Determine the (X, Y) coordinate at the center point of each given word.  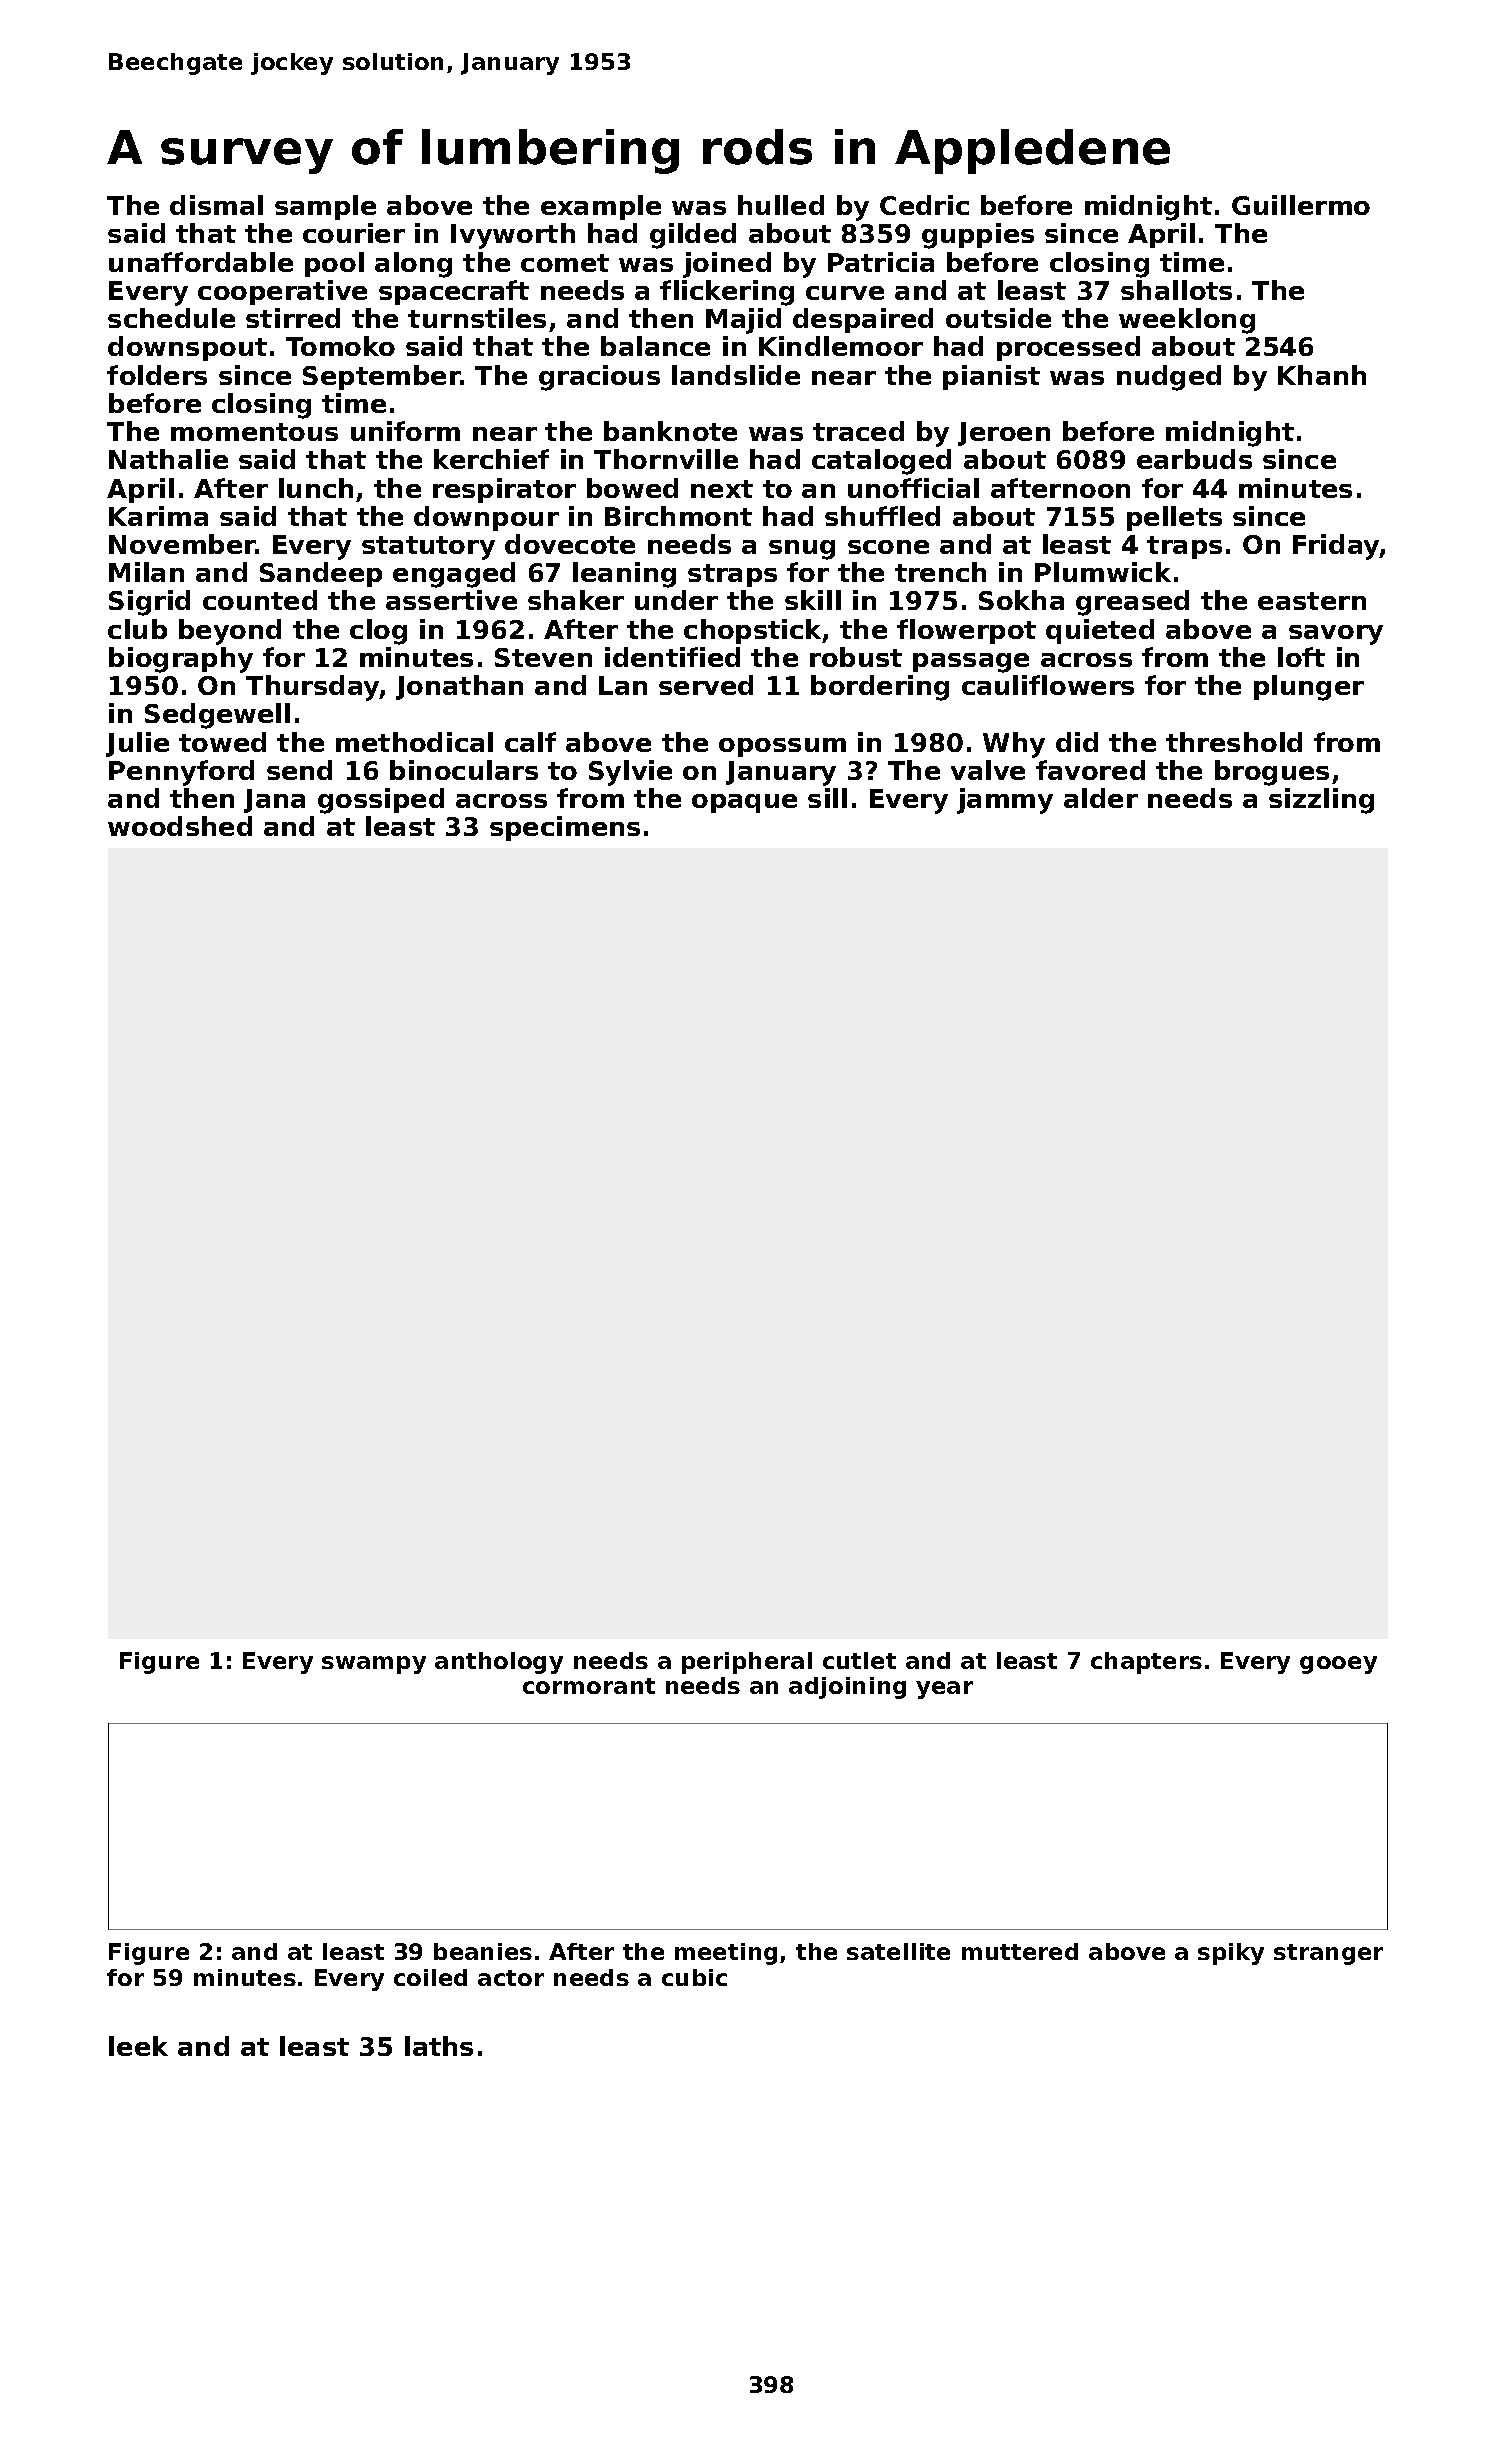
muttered (1020, 1951)
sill (827, 798)
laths (439, 2046)
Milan (146, 572)
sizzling (1321, 801)
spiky (1231, 1954)
